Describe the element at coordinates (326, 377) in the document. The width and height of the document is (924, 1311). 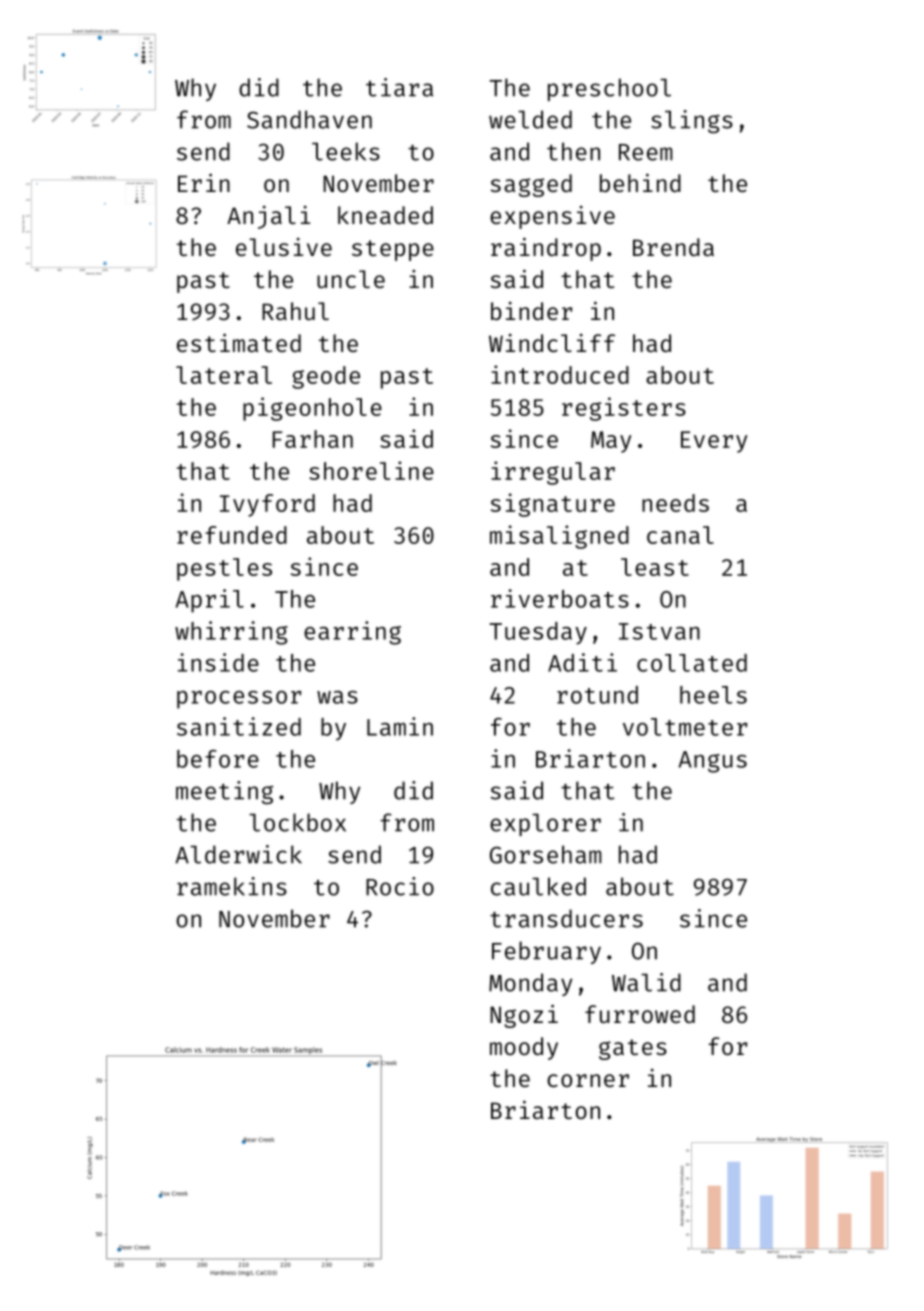
I see `geode` at that location.
